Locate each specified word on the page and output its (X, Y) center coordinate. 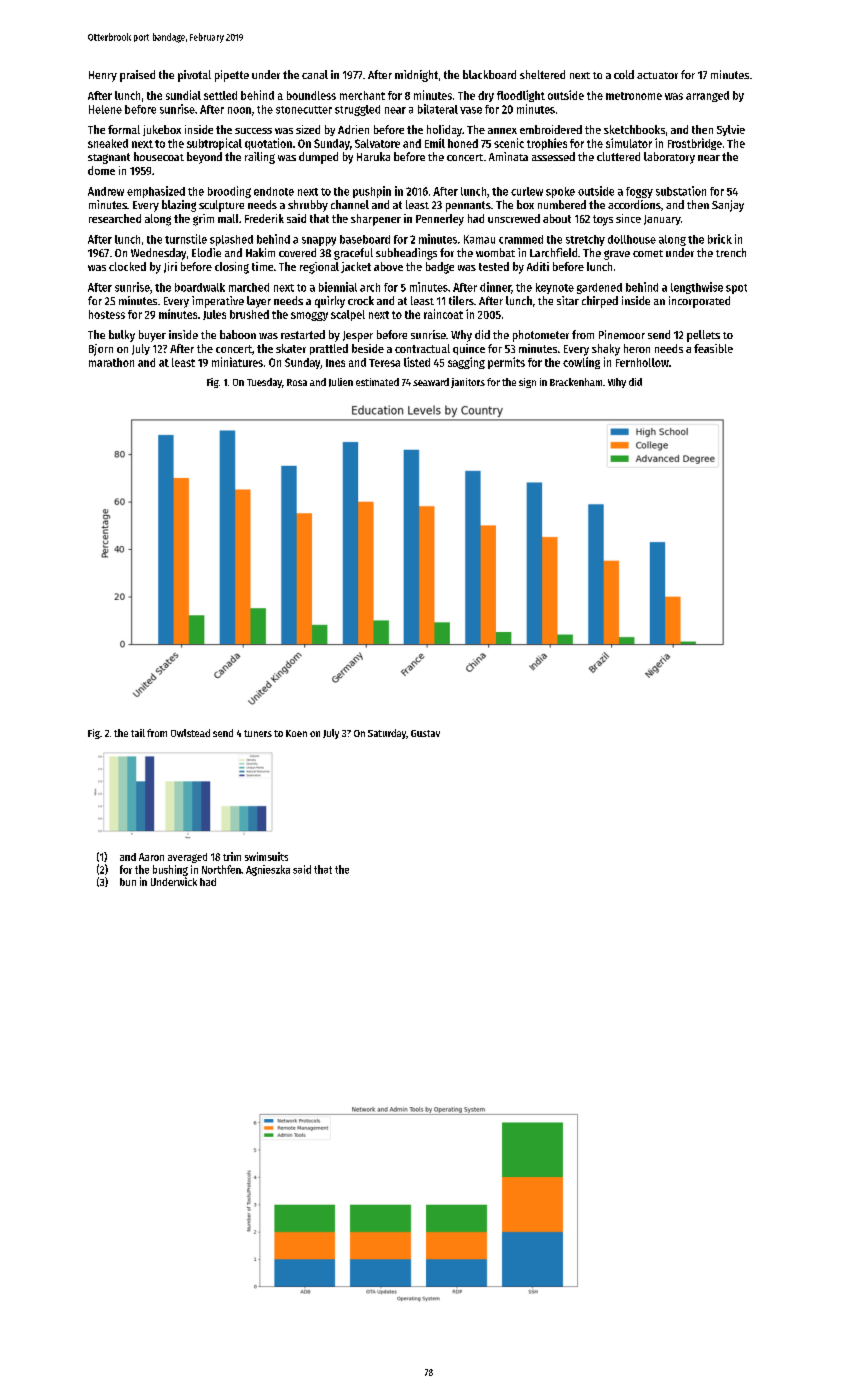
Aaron (151, 857)
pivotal (194, 76)
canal (315, 74)
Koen (296, 733)
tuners (258, 733)
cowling (581, 363)
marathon (111, 362)
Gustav (425, 733)
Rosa (297, 382)
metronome (634, 96)
